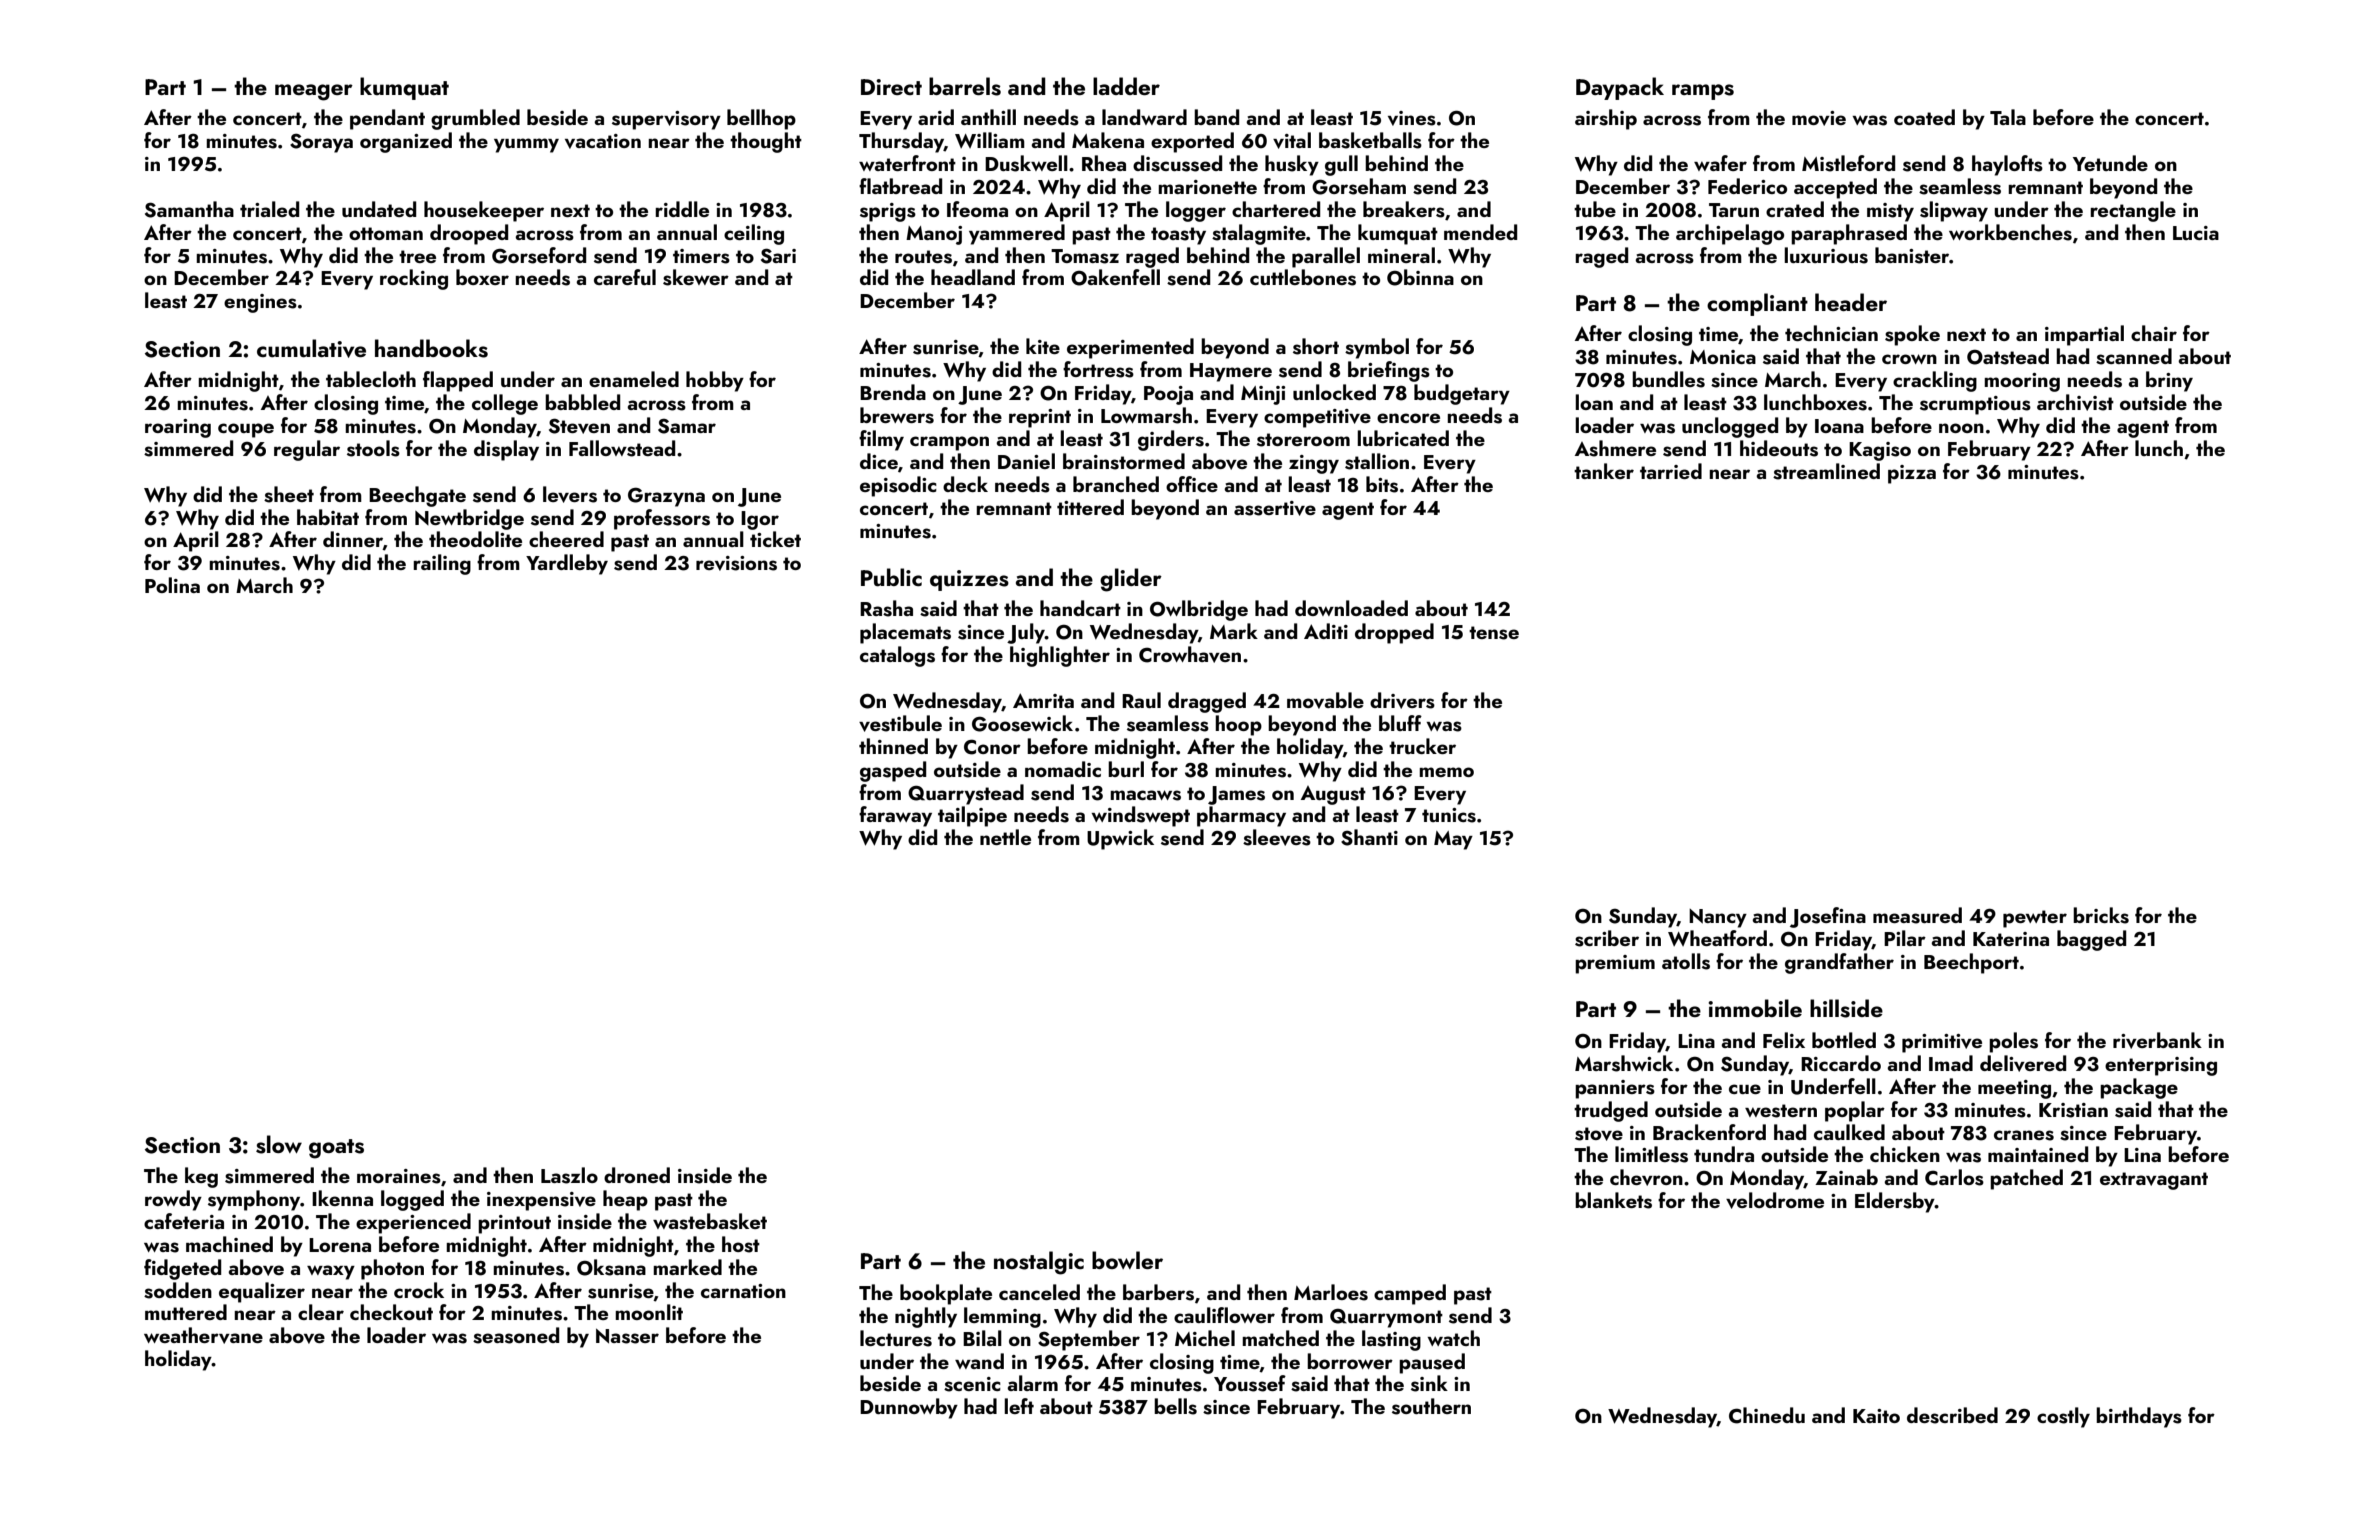  I want to click on ladder, so click(1126, 86).
